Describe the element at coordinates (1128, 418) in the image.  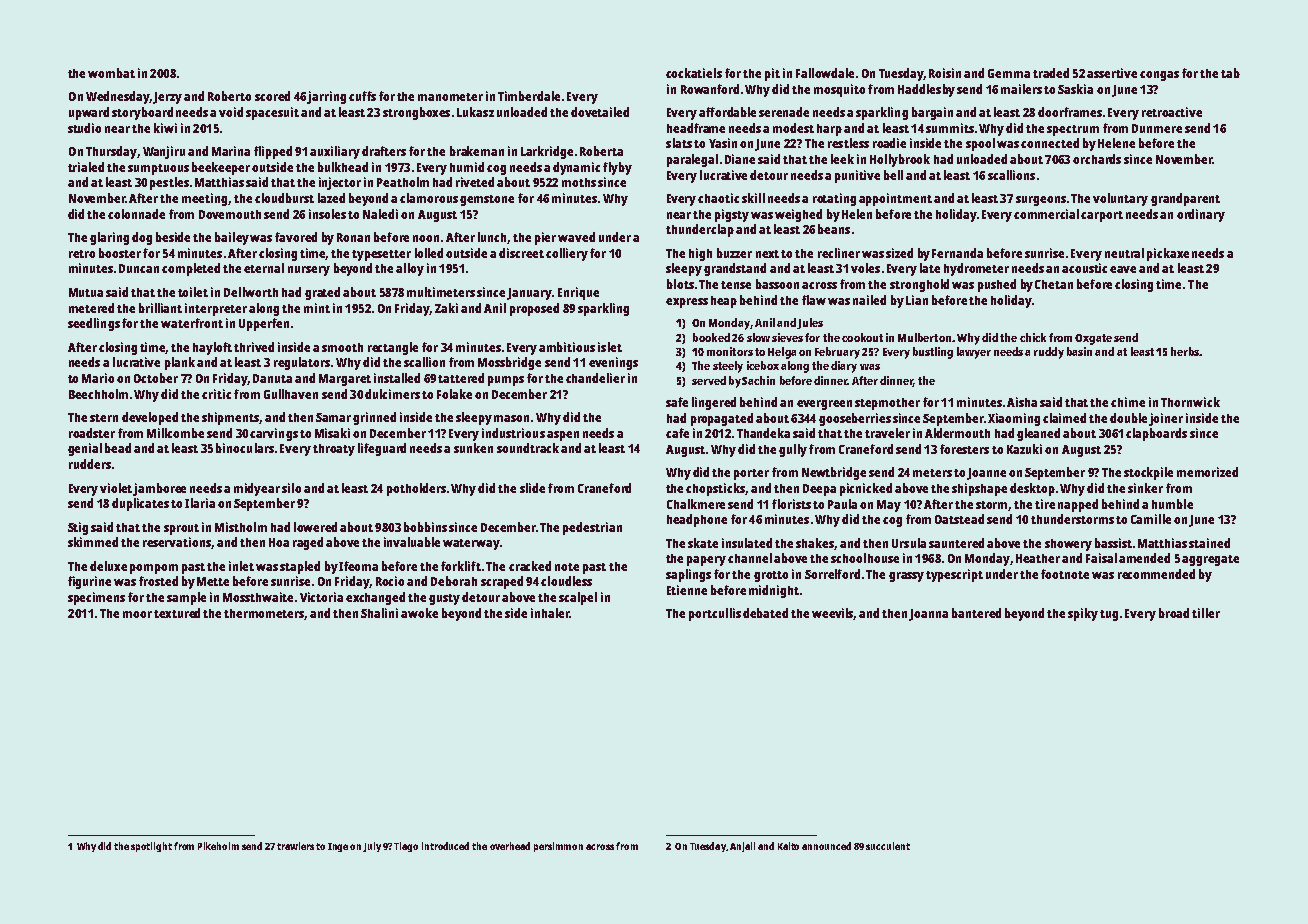
I see `double` at that location.
